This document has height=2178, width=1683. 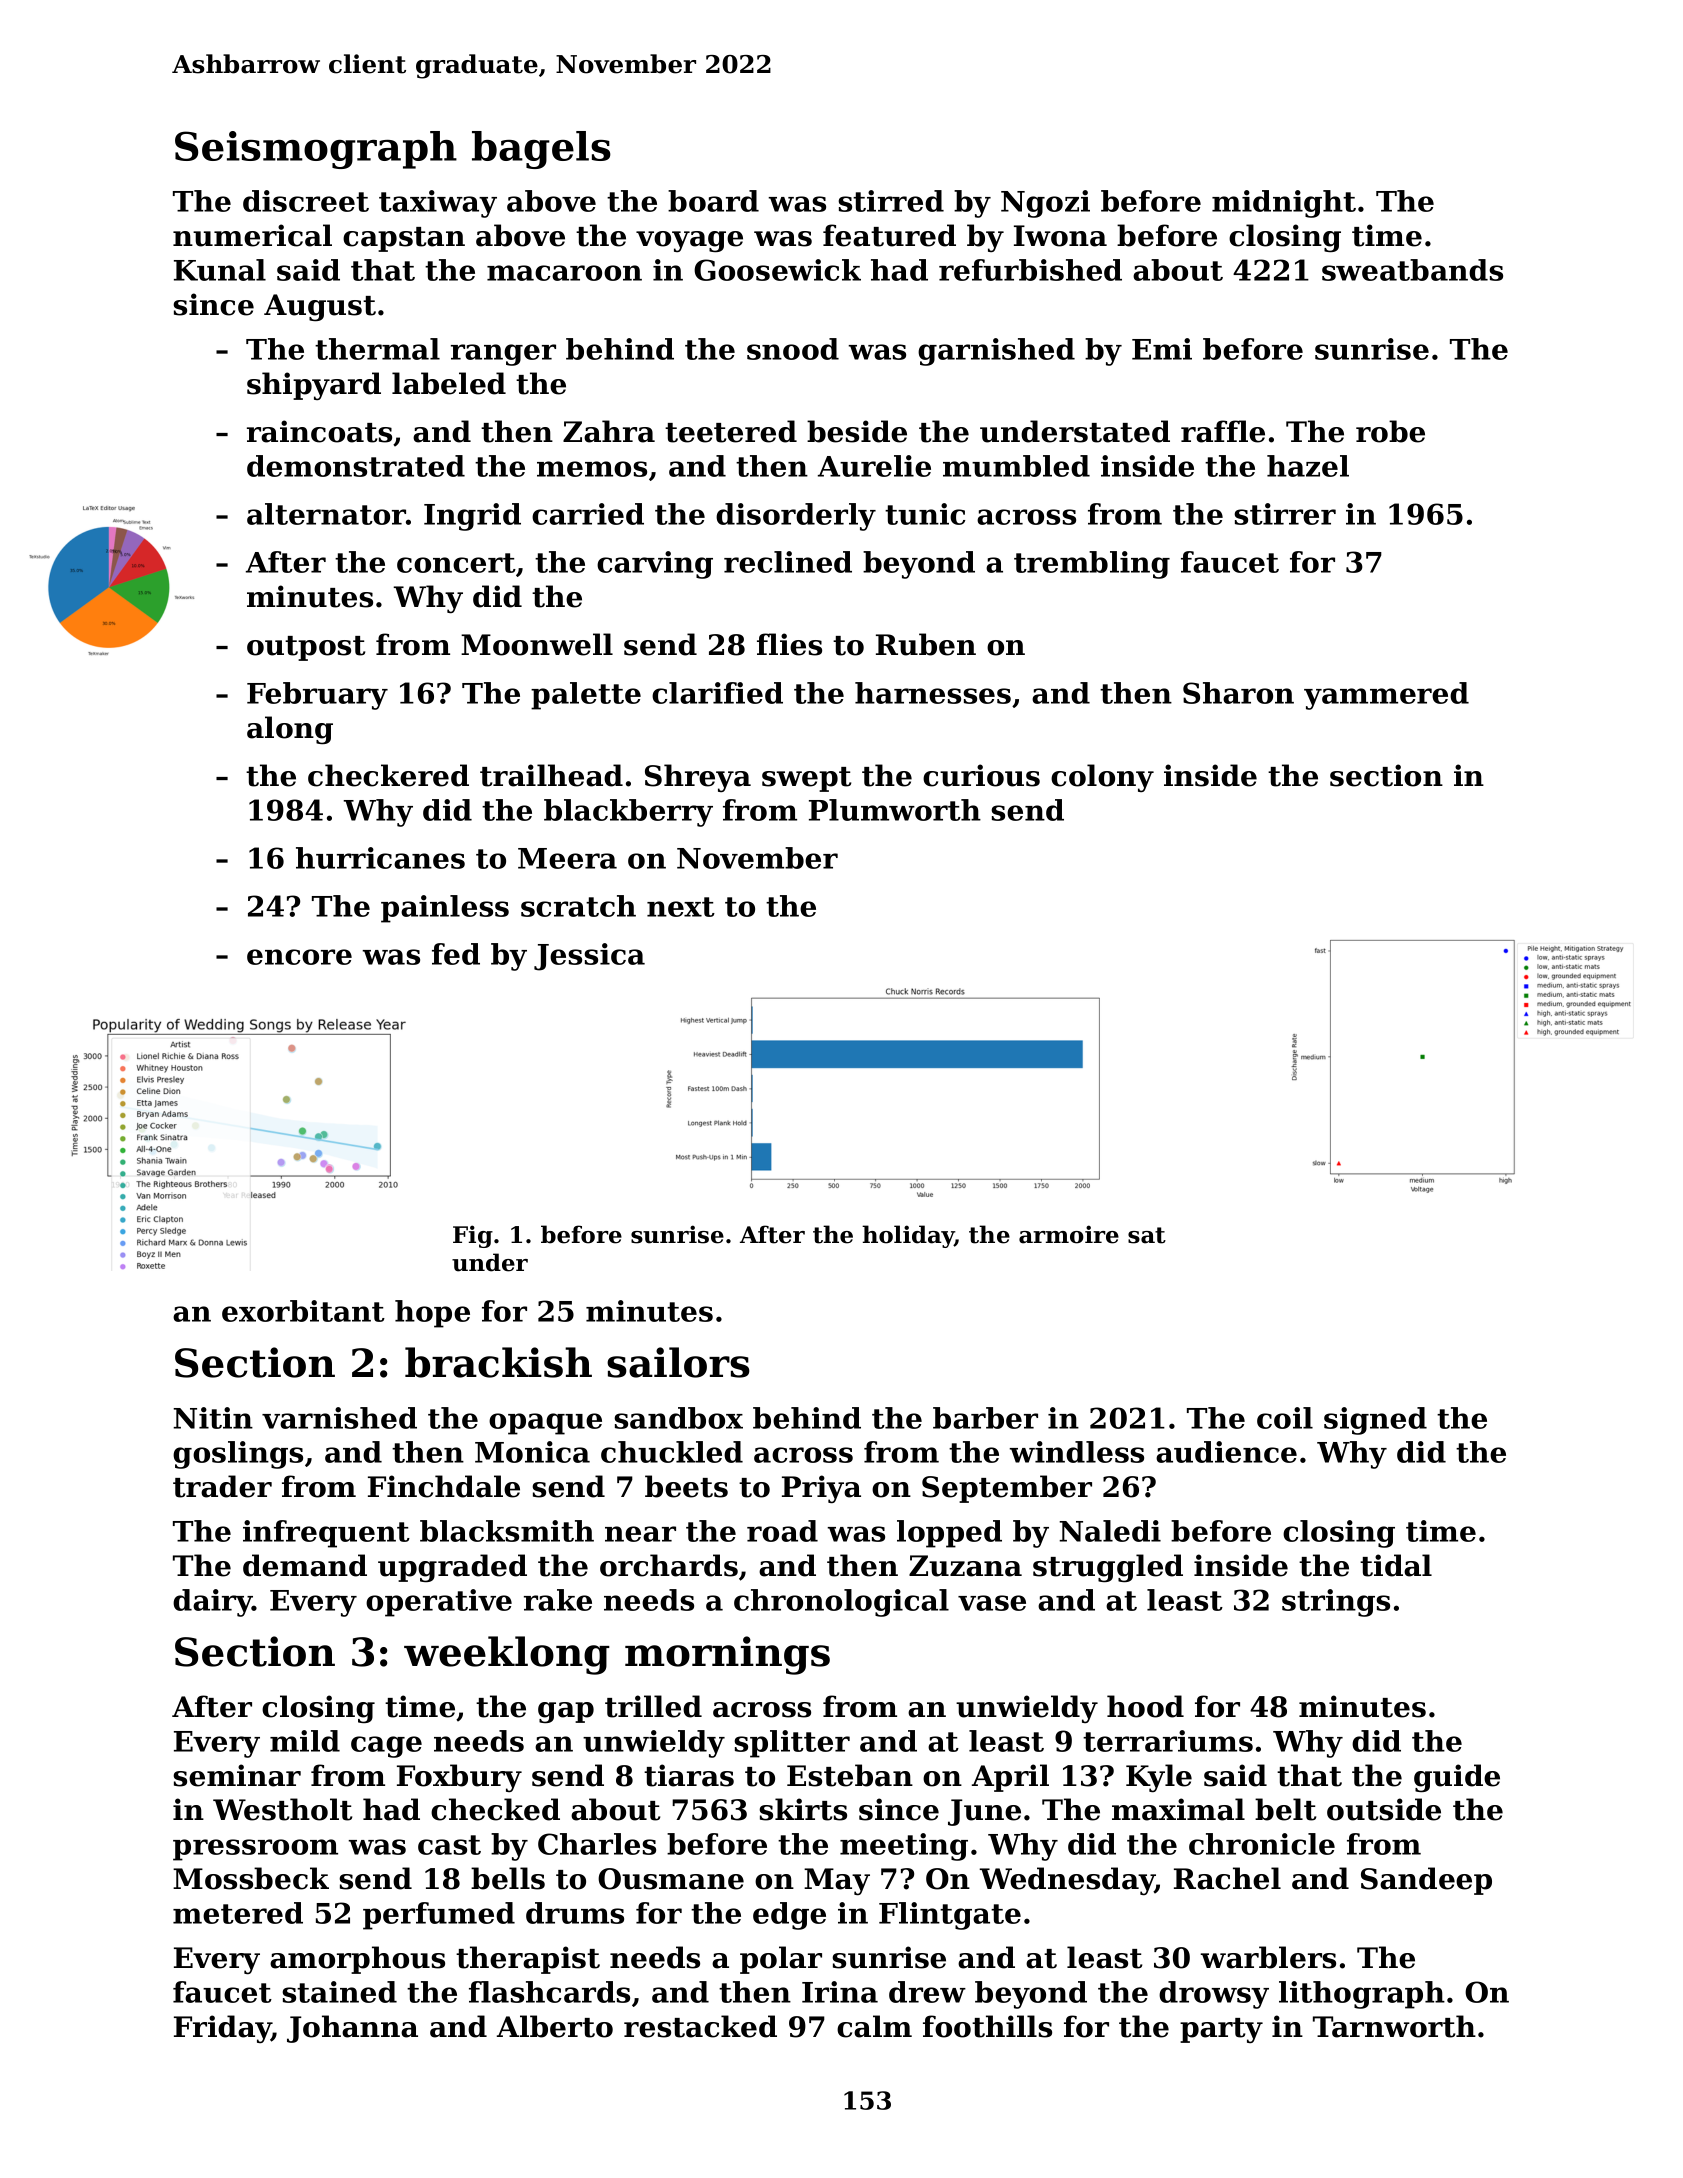 What do you see at coordinates (1386, 696) in the document?
I see `yammered` at bounding box center [1386, 696].
